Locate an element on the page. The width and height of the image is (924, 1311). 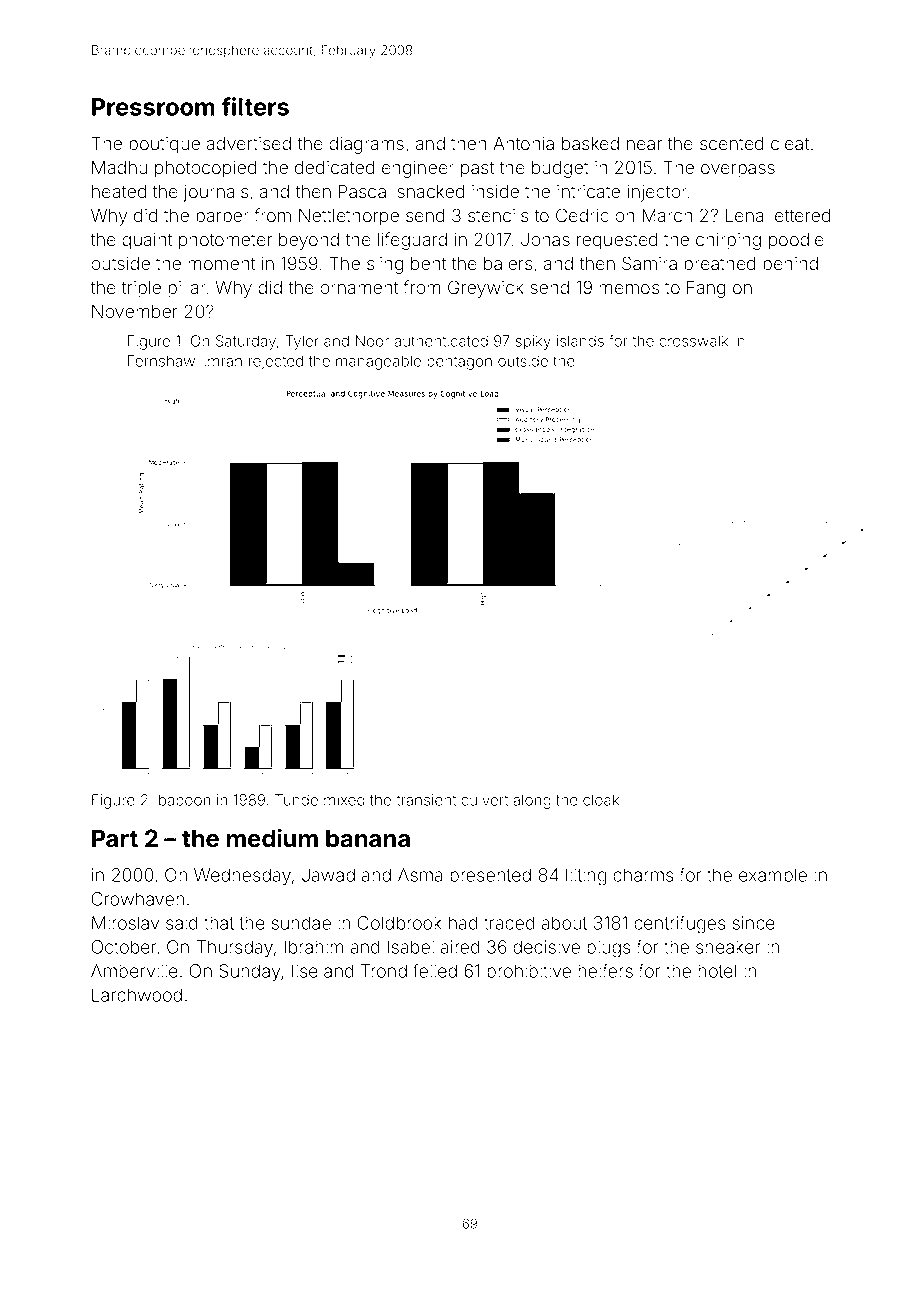
Ilse is located at coordinates (305, 971).
